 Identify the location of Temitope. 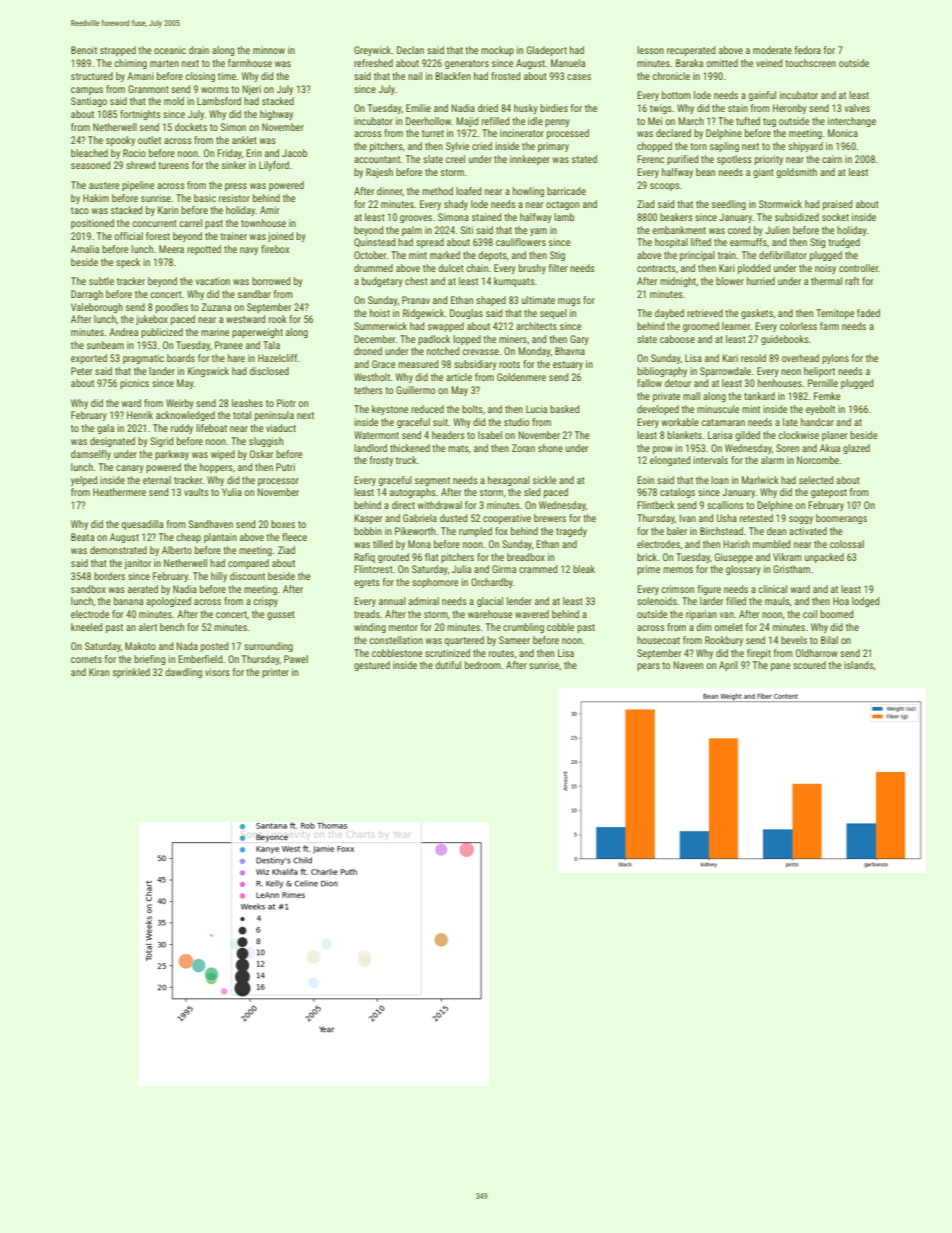
(835, 314).
